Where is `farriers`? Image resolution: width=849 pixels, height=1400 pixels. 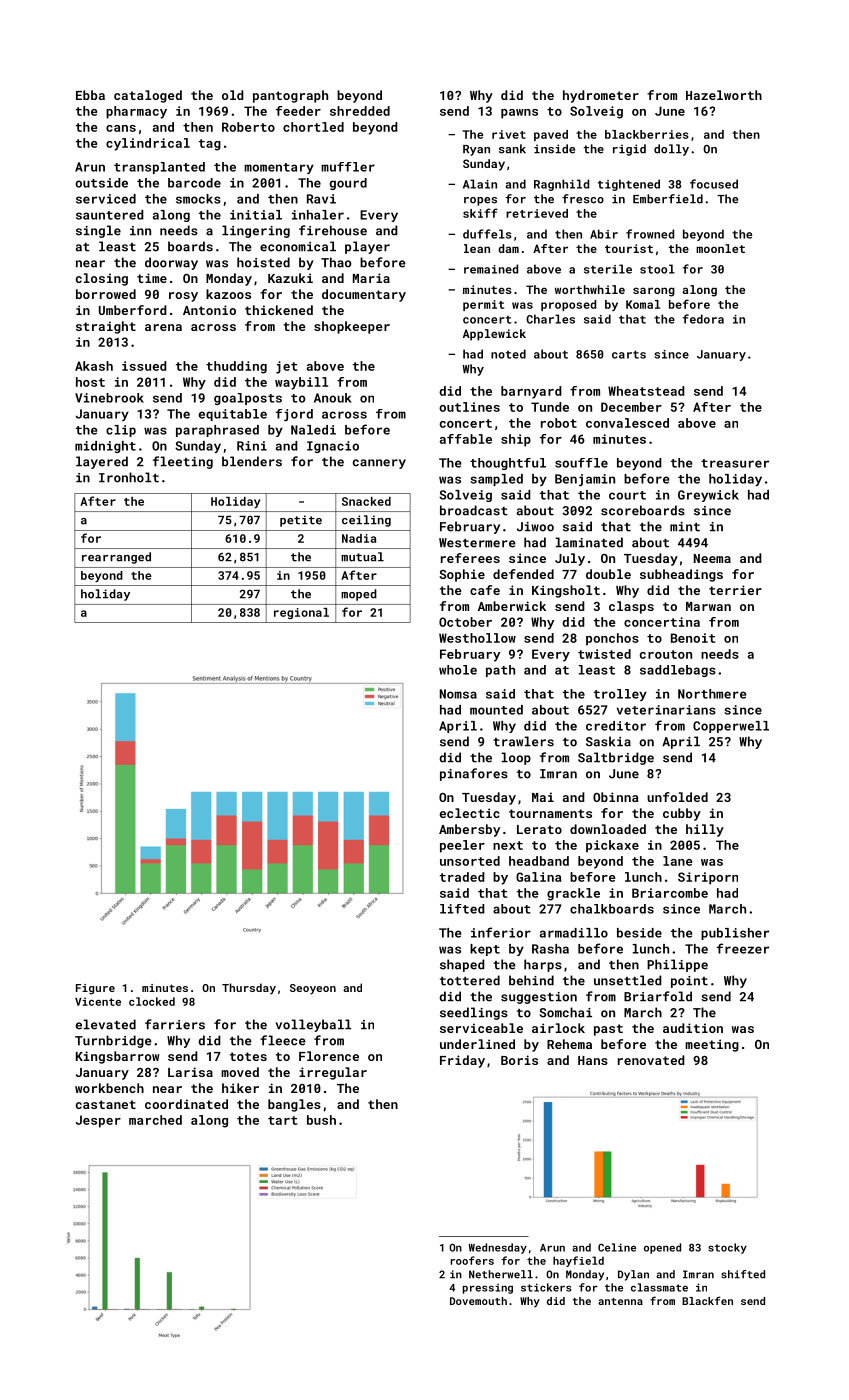
farriers is located at coordinates (175, 1024).
